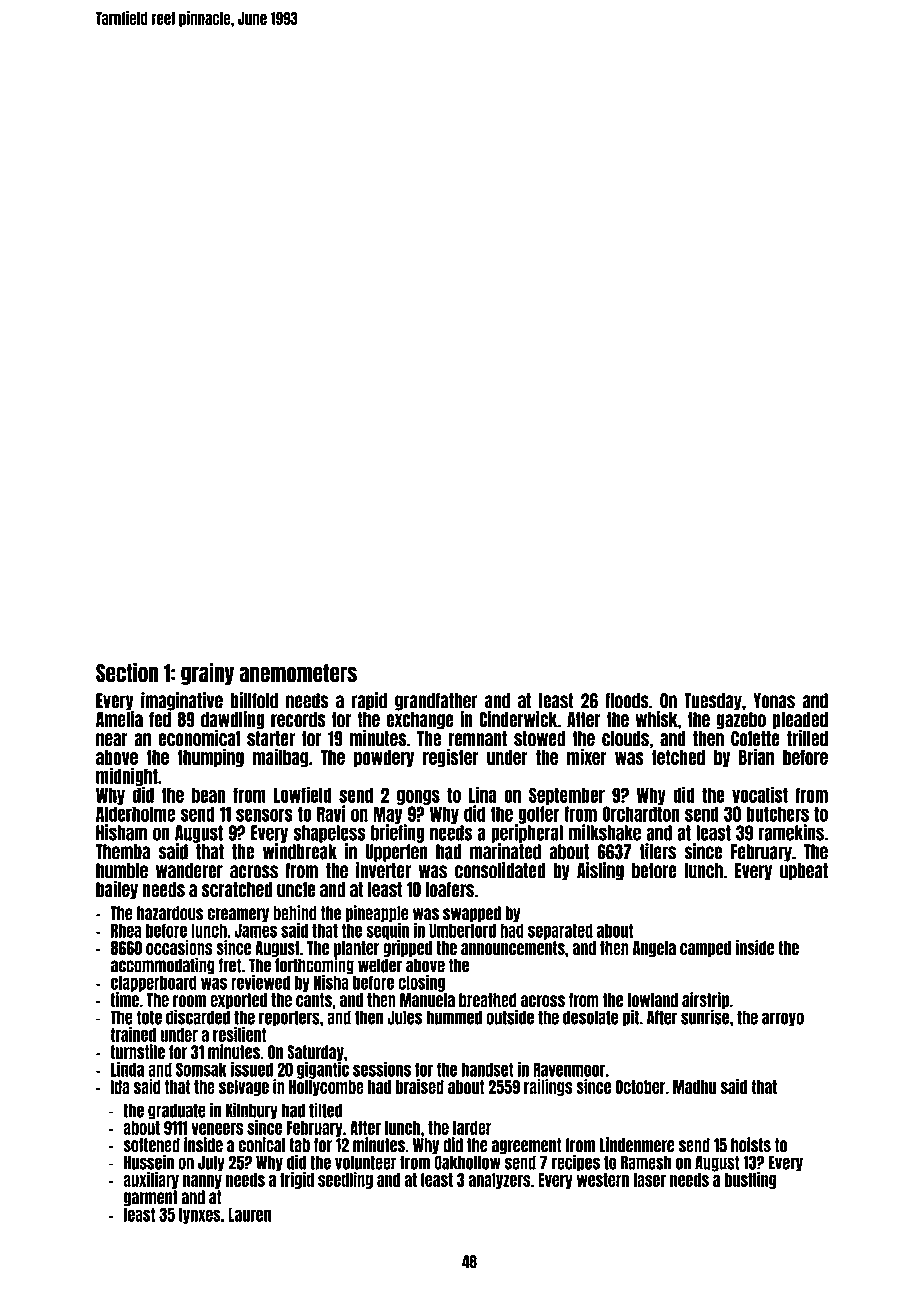  What do you see at coordinates (649, 1180) in the document?
I see `laser` at bounding box center [649, 1180].
